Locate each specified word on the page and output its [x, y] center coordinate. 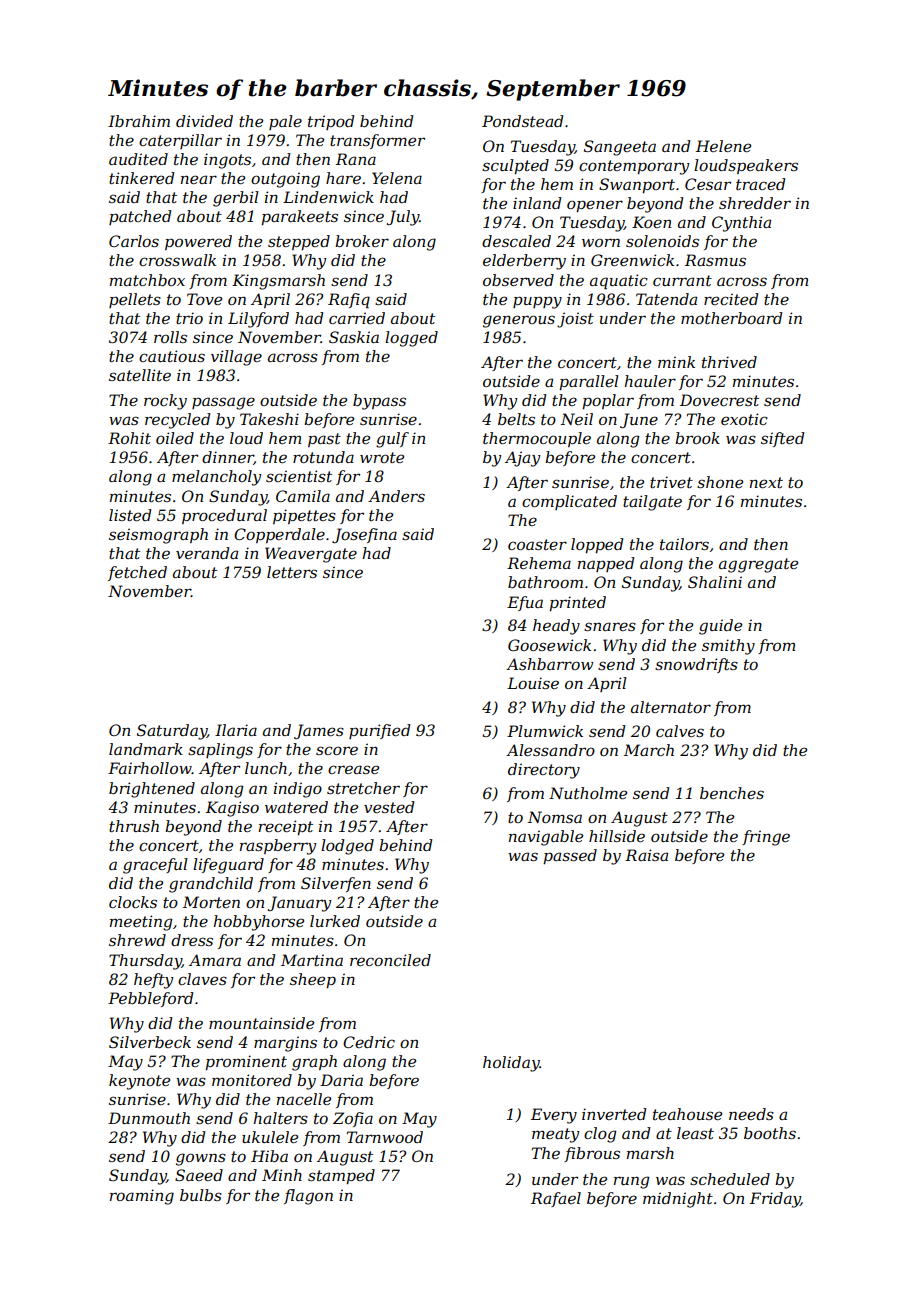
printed [577, 603]
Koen [651, 222]
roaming [142, 1197]
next [766, 482]
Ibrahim [139, 121]
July [403, 218]
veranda [207, 553]
